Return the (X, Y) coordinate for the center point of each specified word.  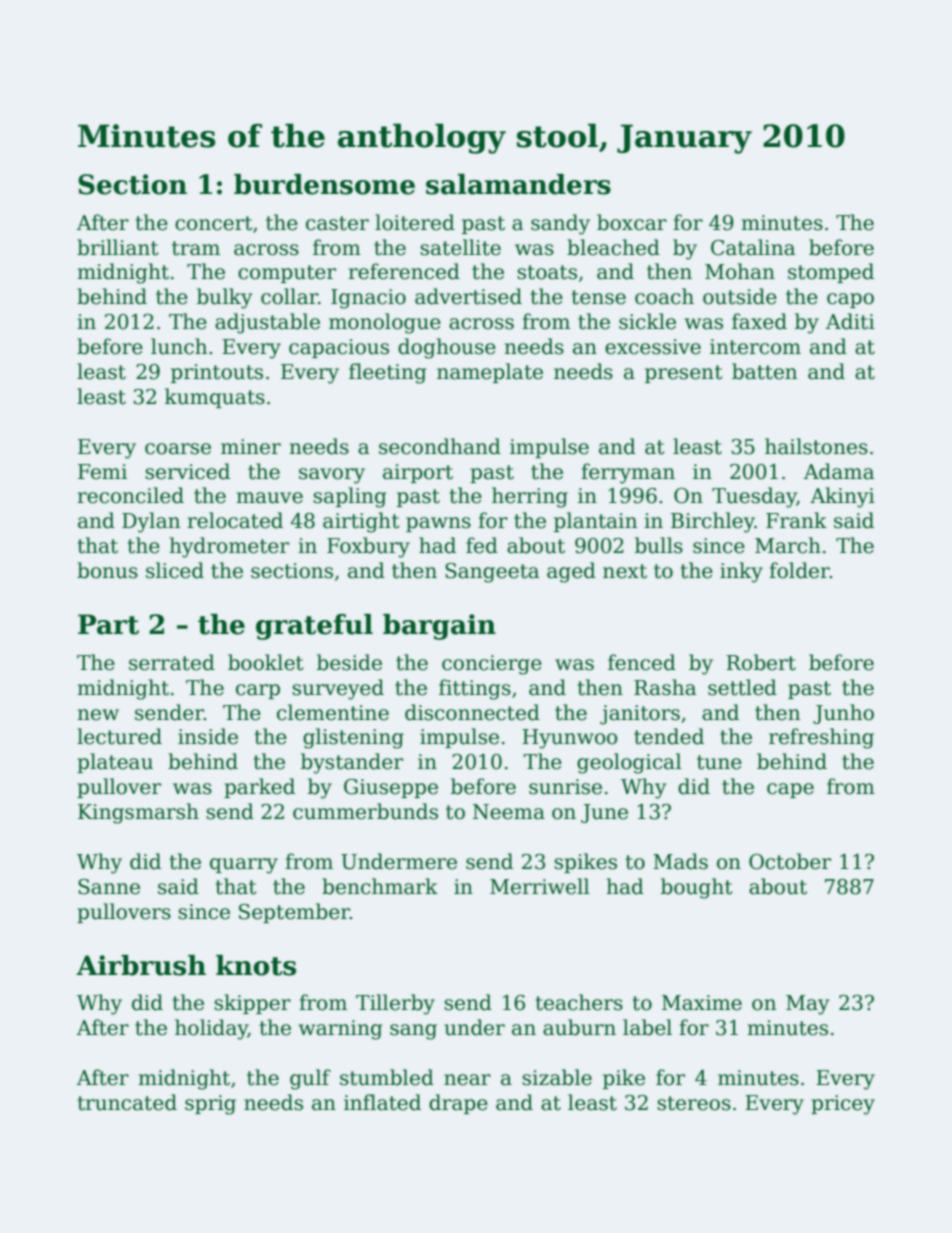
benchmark (380, 886)
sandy (560, 224)
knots (256, 965)
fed (482, 545)
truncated (127, 1102)
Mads (680, 861)
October (790, 861)
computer (287, 274)
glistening (353, 738)
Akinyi (842, 497)
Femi (102, 472)
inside (208, 736)
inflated (382, 1102)
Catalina (753, 247)
